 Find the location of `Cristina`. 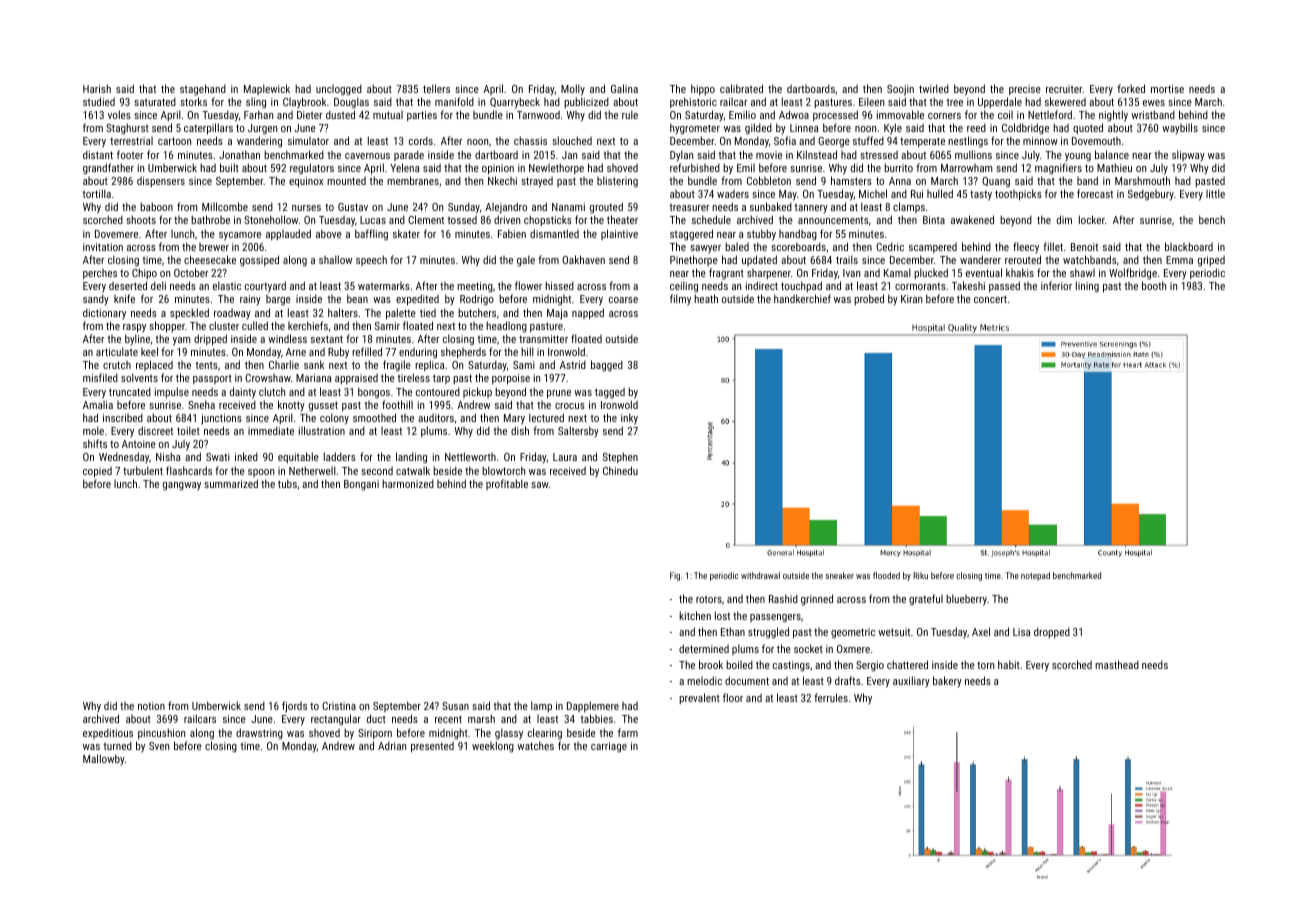

Cristina is located at coordinates (339, 706).
